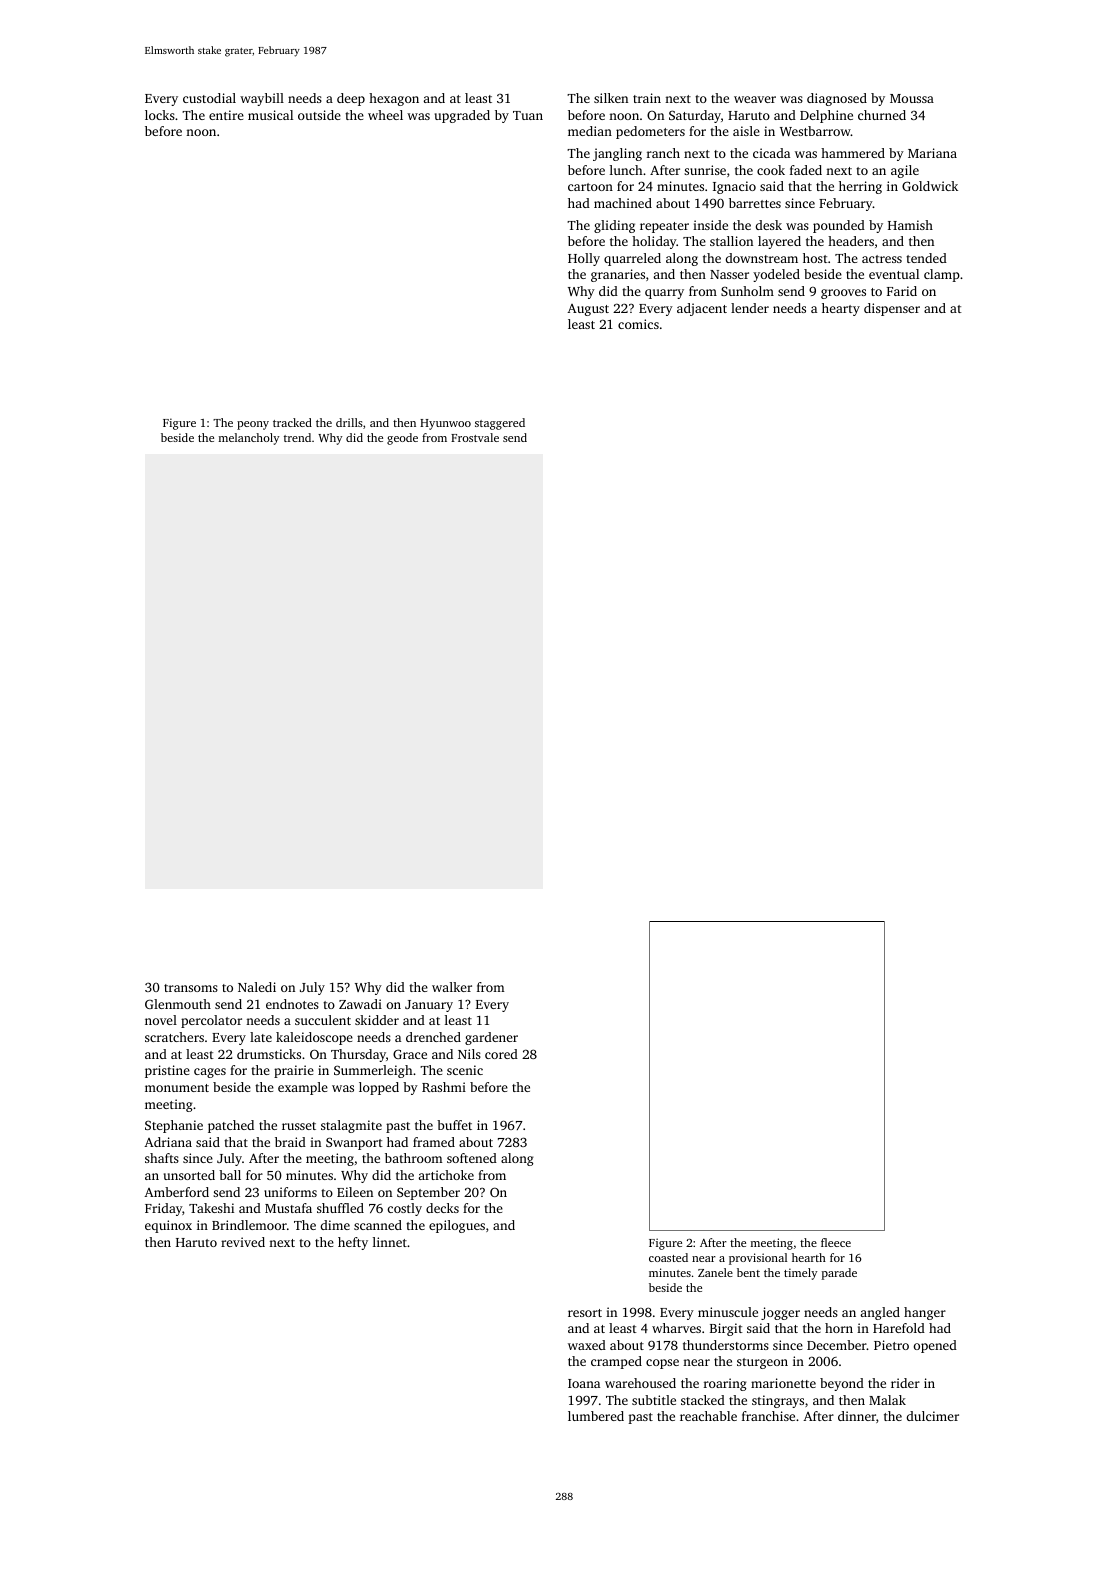 The height and width of the screenshot is (1571, 1111). What do you see at coordinates (841, 309) in the screenshot?
I see `hearty` at bounding box center [841, 309].
